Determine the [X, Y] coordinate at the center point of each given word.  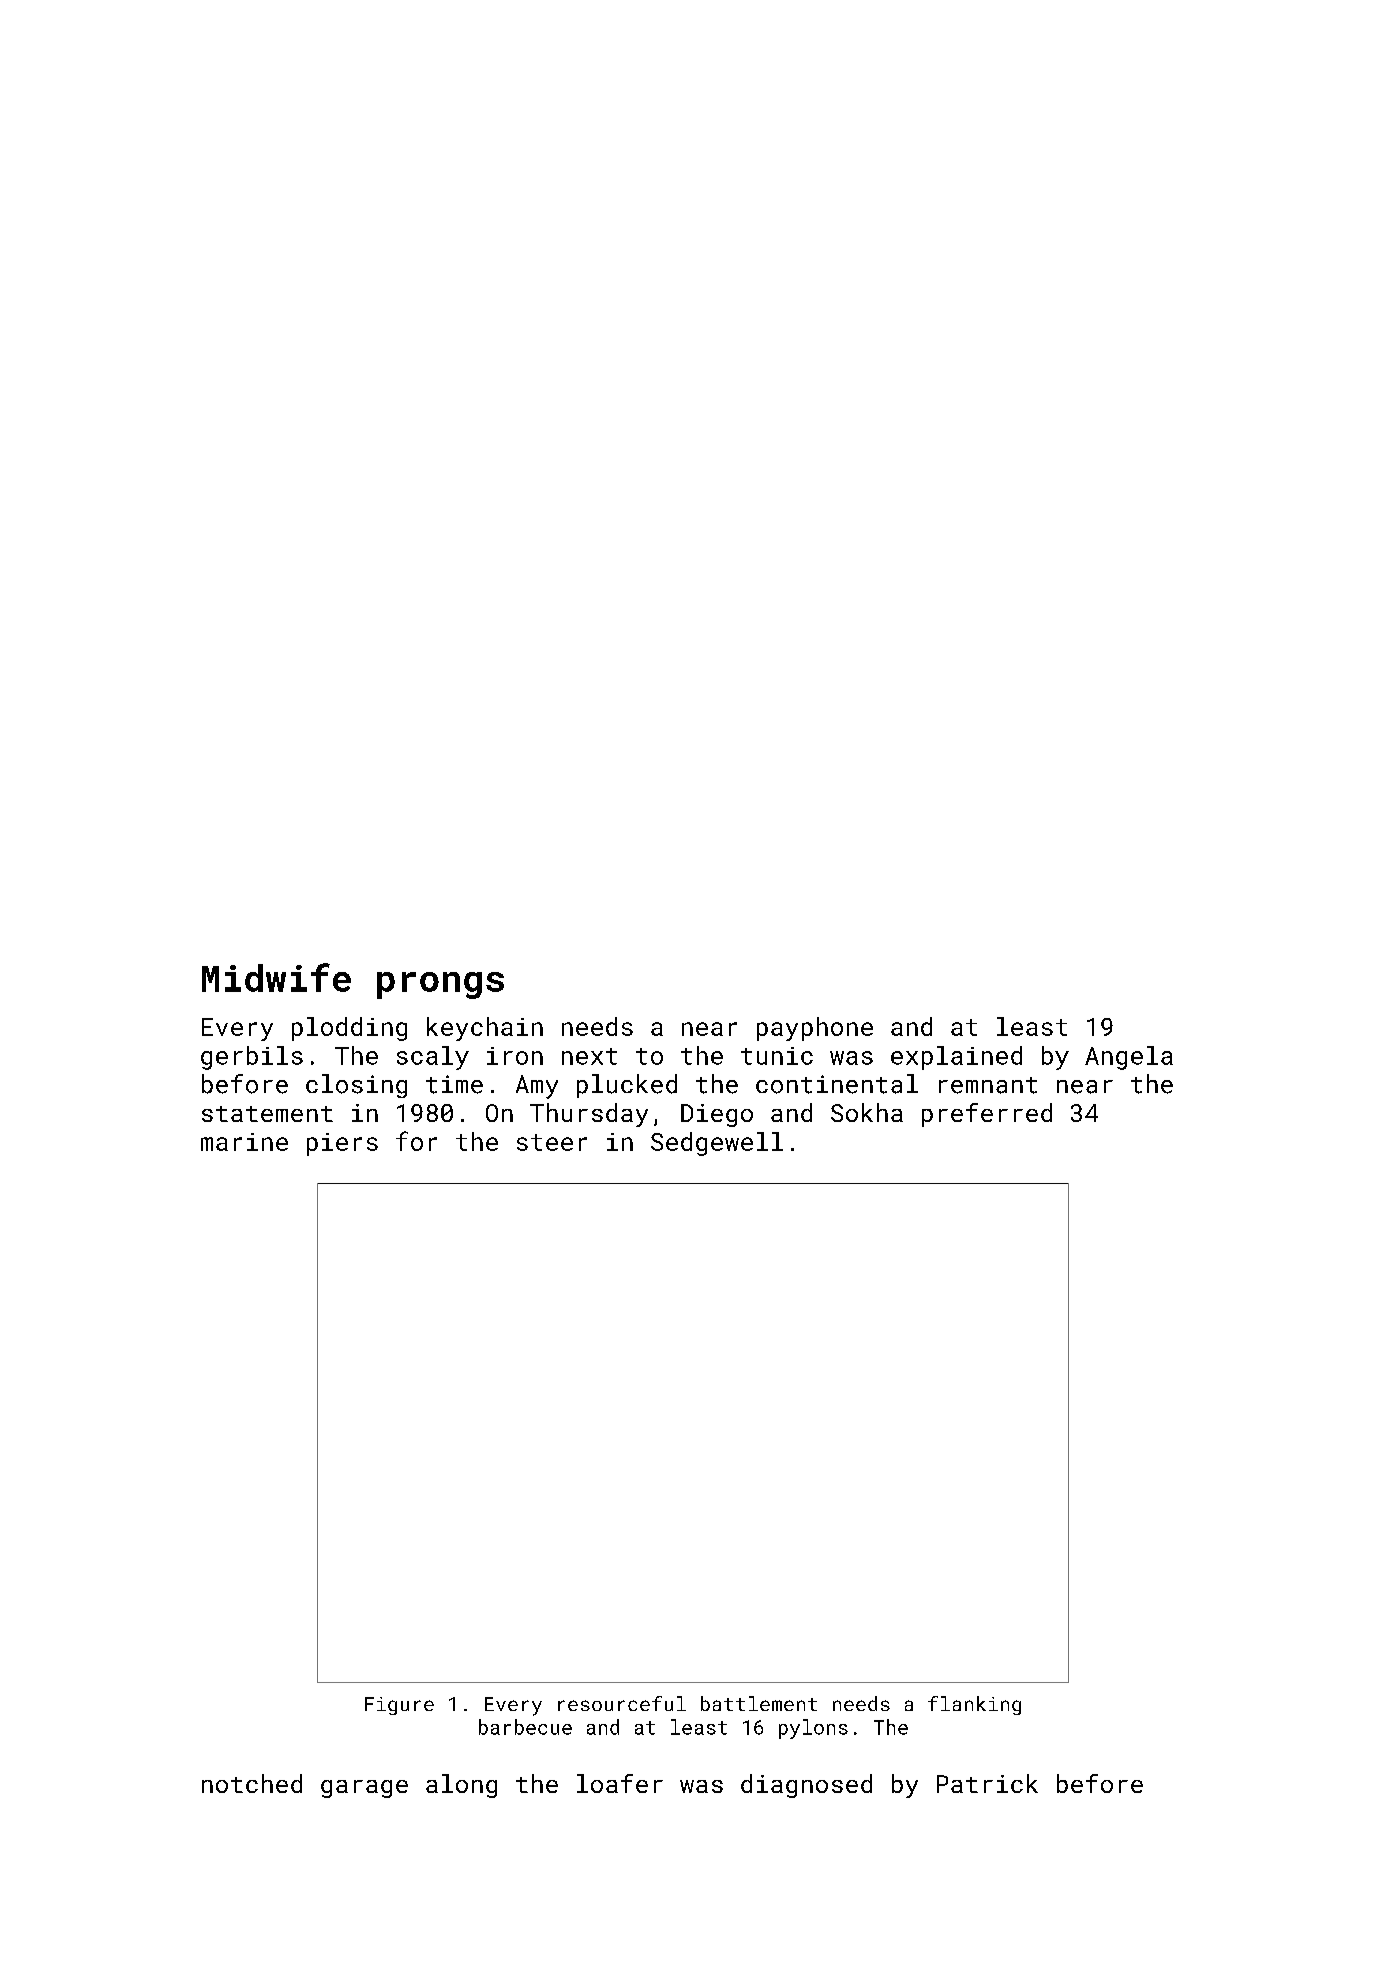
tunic [777, 1056]
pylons [813, 1729]
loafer [620, 1783]
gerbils [252, 1058]
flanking [974, 1705]
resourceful [622, 1703]
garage [364, 1789]
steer [552, 1142]
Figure [399, 1706]
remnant [988, 1085]
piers [342, 1144]
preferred [987, 1115]
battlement [759, 1703]
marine [244, 1142]
